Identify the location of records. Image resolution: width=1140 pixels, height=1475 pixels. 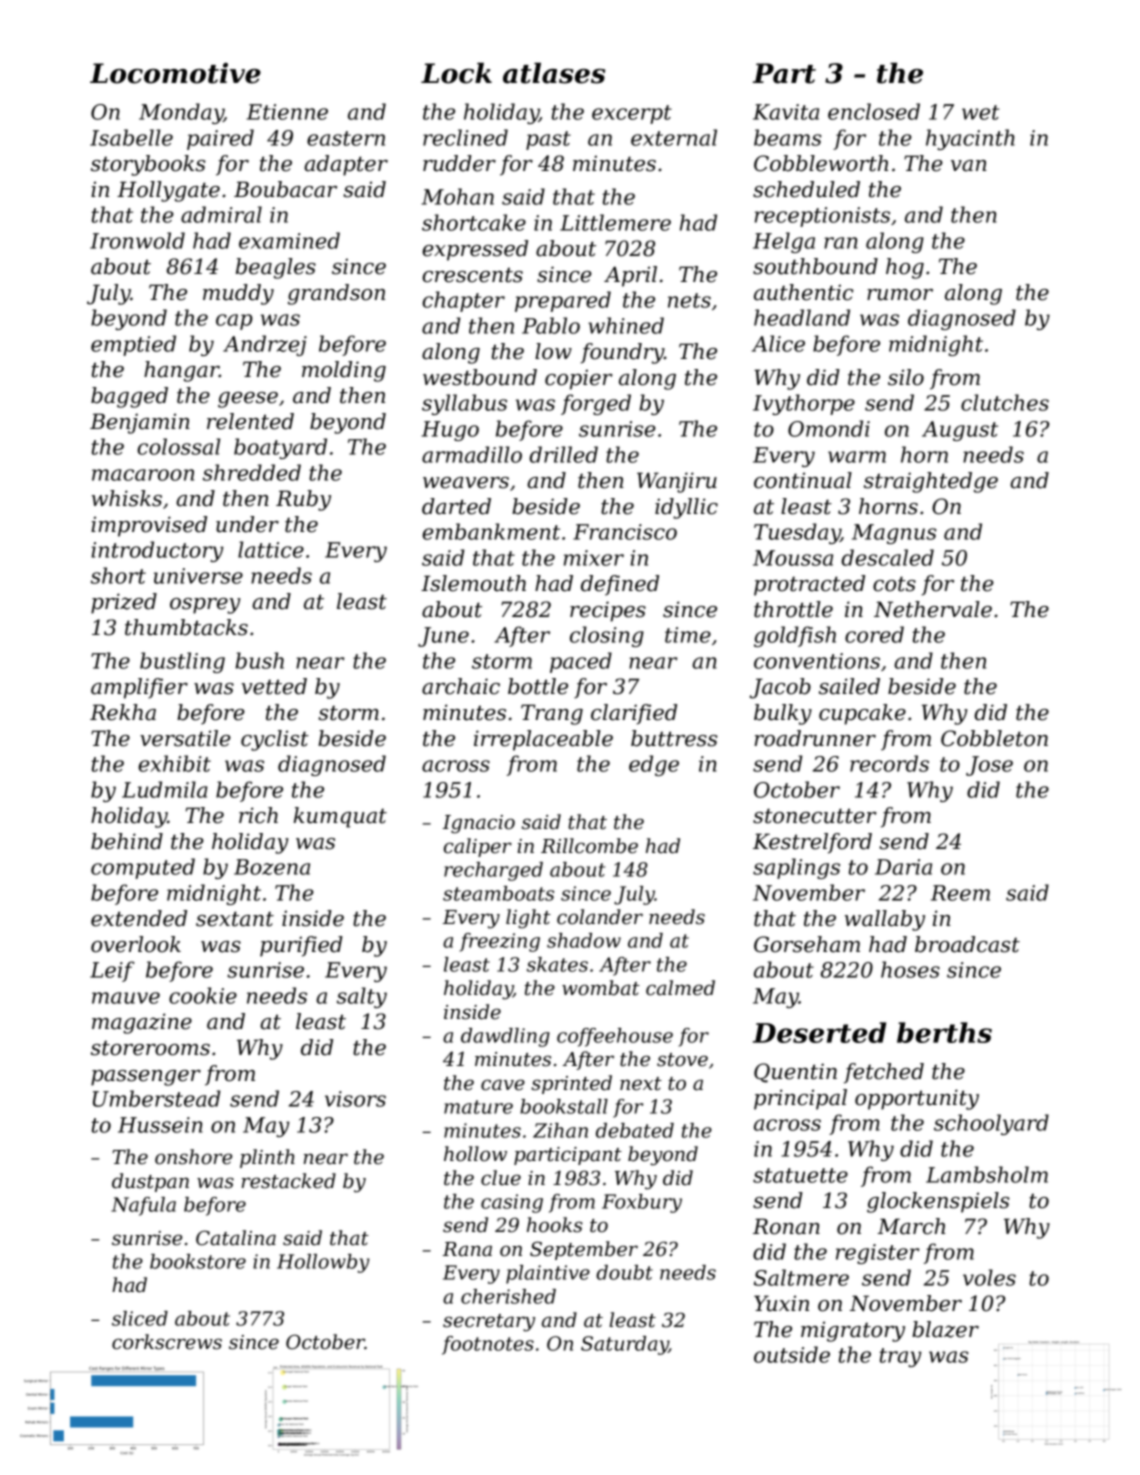
(889, 763).
